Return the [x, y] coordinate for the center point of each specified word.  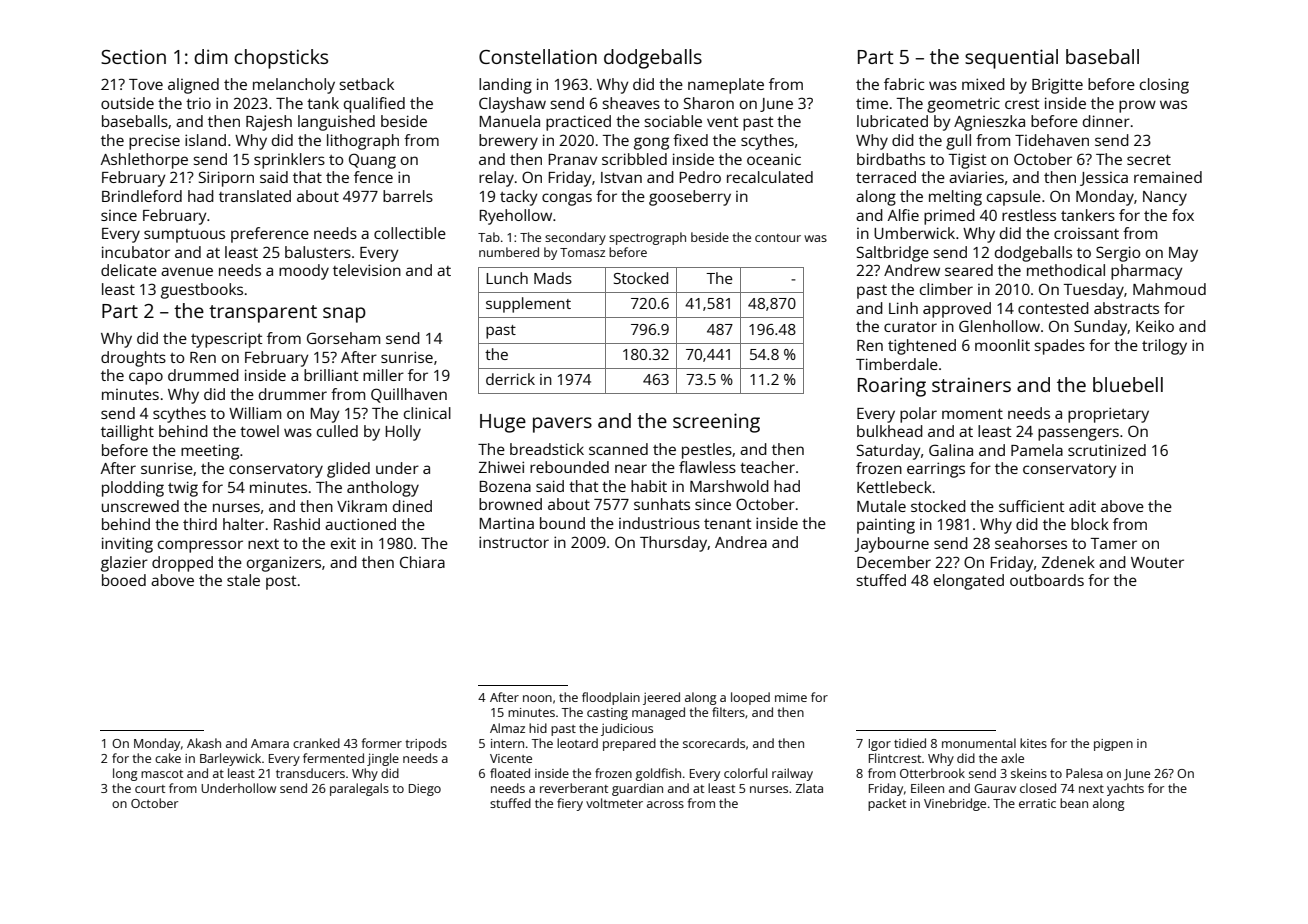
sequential [1011, 59]
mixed [983, 84]
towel [259, 431]
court [150, 789]
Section [133, 57]
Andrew [912, 270]
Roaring [892, 387]
